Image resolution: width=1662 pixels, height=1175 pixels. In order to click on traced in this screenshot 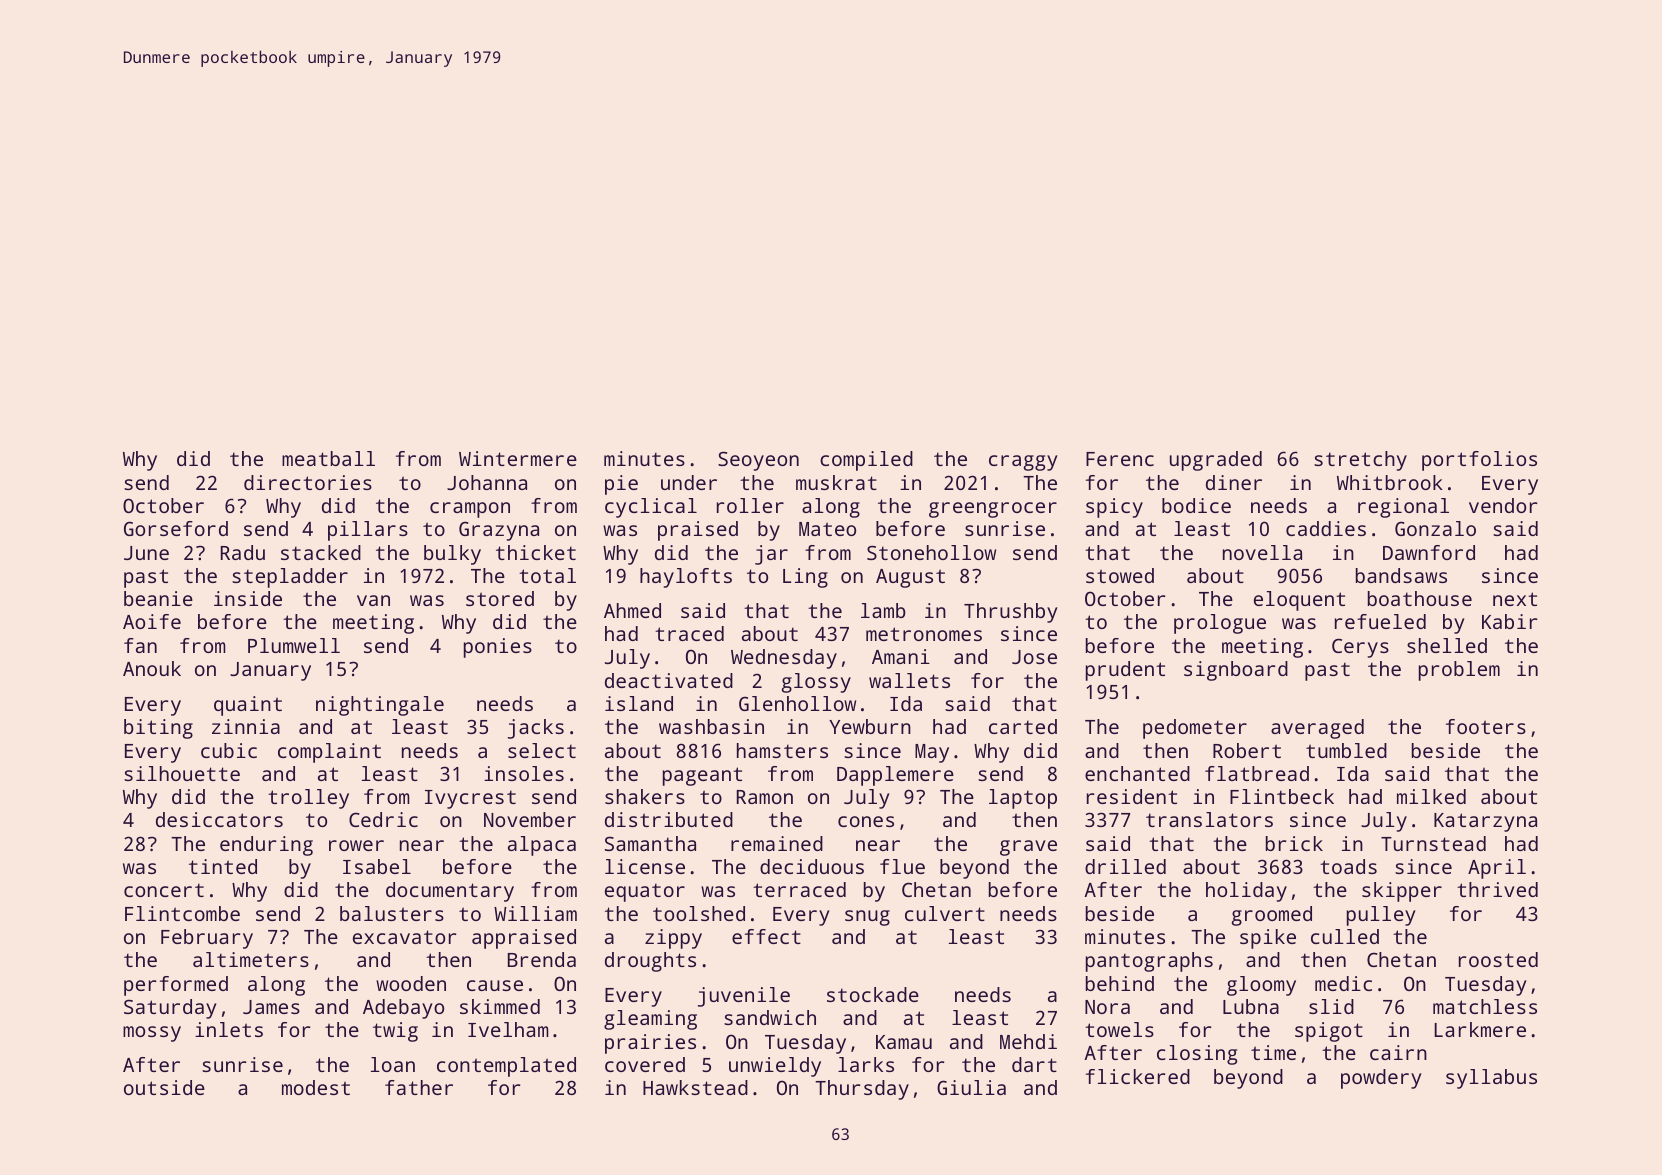, I will do `click(689, 633)`.
